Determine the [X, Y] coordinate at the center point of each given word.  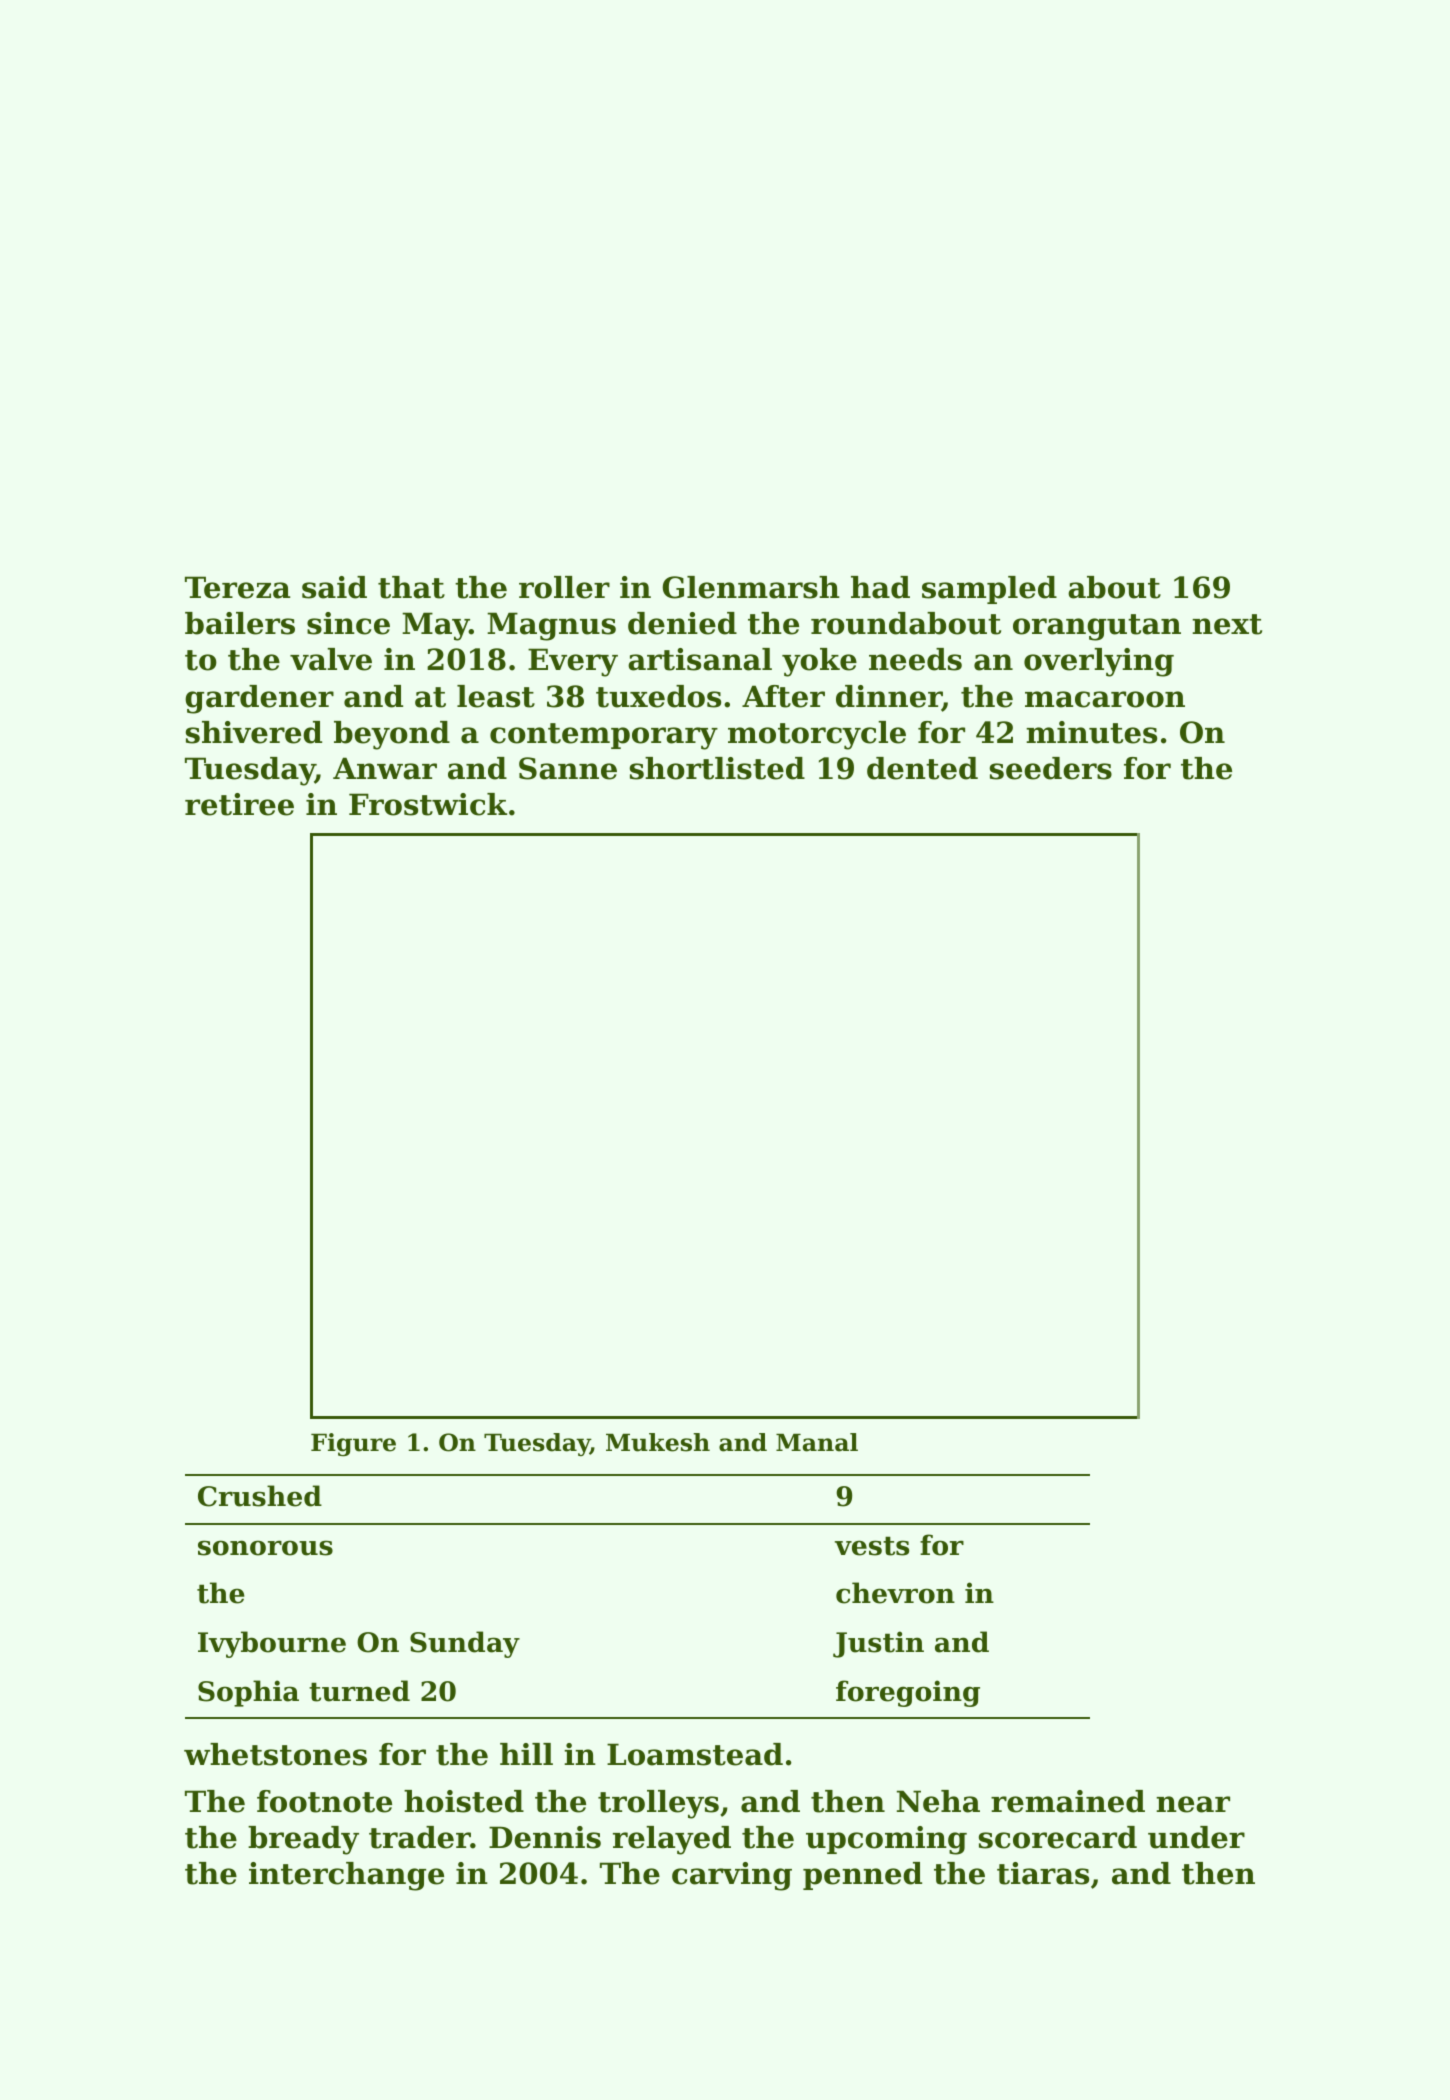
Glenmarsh [751, 587]
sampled [989, 590]
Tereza [237, 587]
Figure [353, 1444]
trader [420, 1837]
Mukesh [658, 1442]
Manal [817, 1442]
